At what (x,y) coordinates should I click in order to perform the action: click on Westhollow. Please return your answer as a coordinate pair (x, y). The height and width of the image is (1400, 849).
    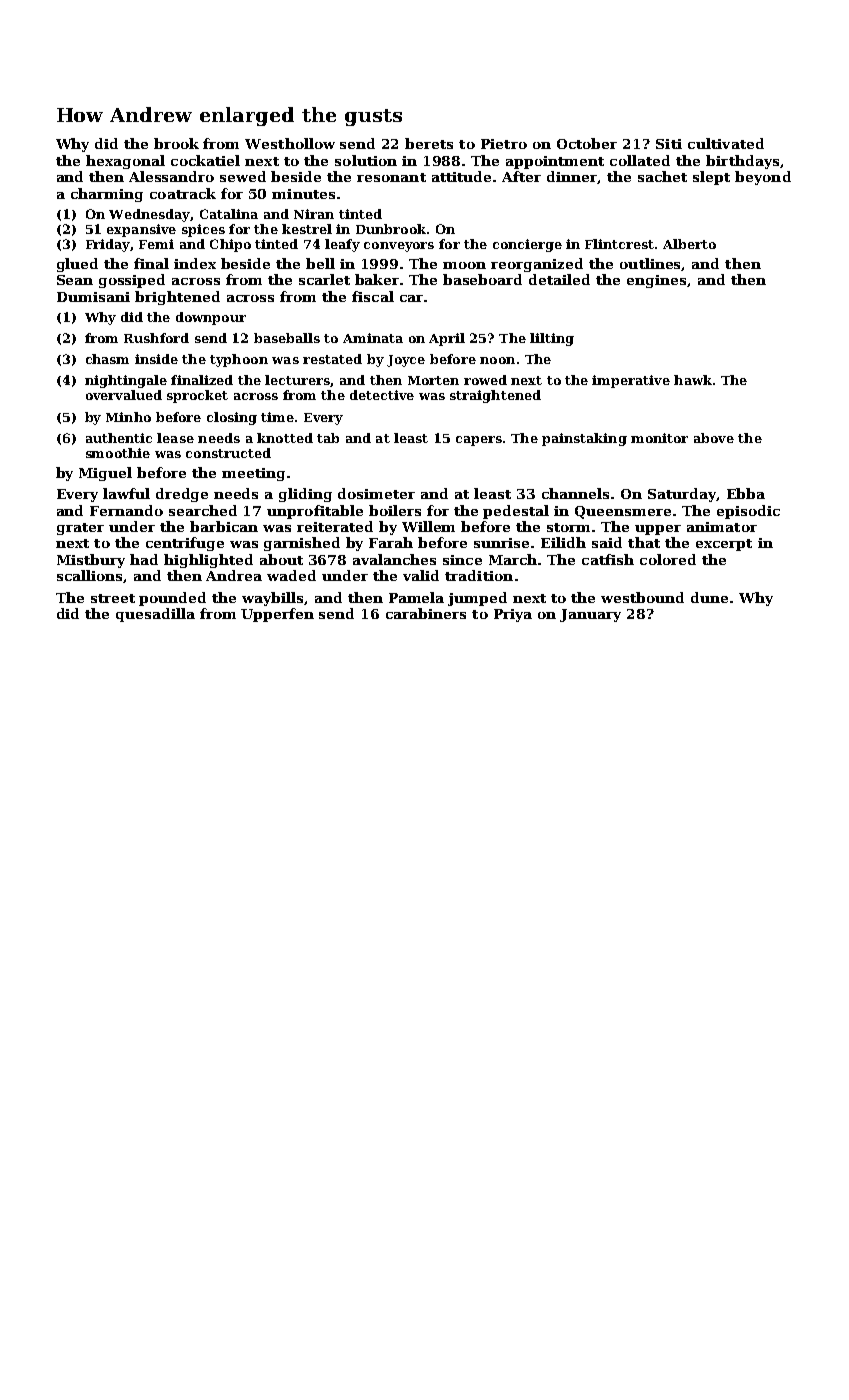
    Looking at the image, I should click on (290, 143).
